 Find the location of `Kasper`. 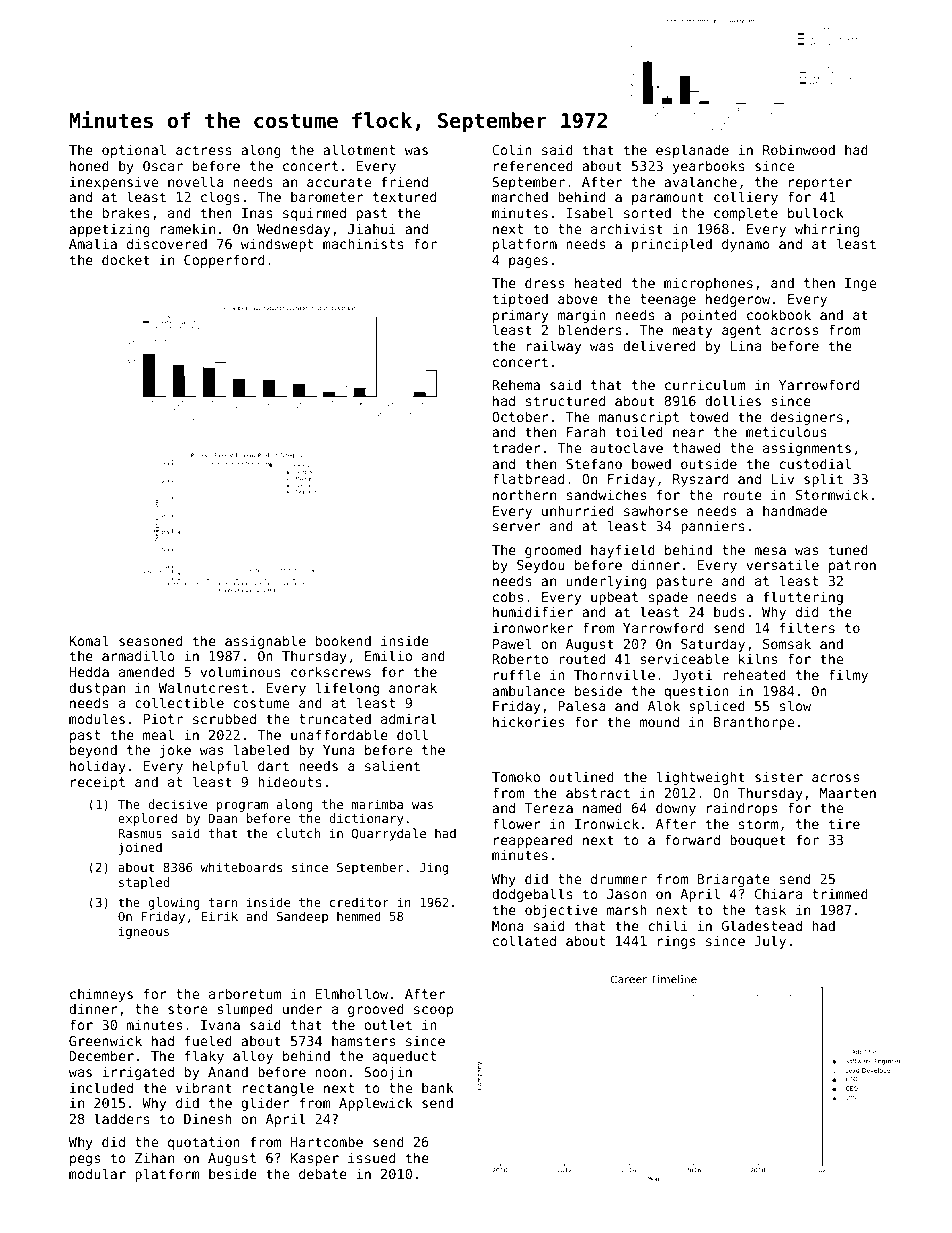

Kasper is located at coordinates (315, 1159).
